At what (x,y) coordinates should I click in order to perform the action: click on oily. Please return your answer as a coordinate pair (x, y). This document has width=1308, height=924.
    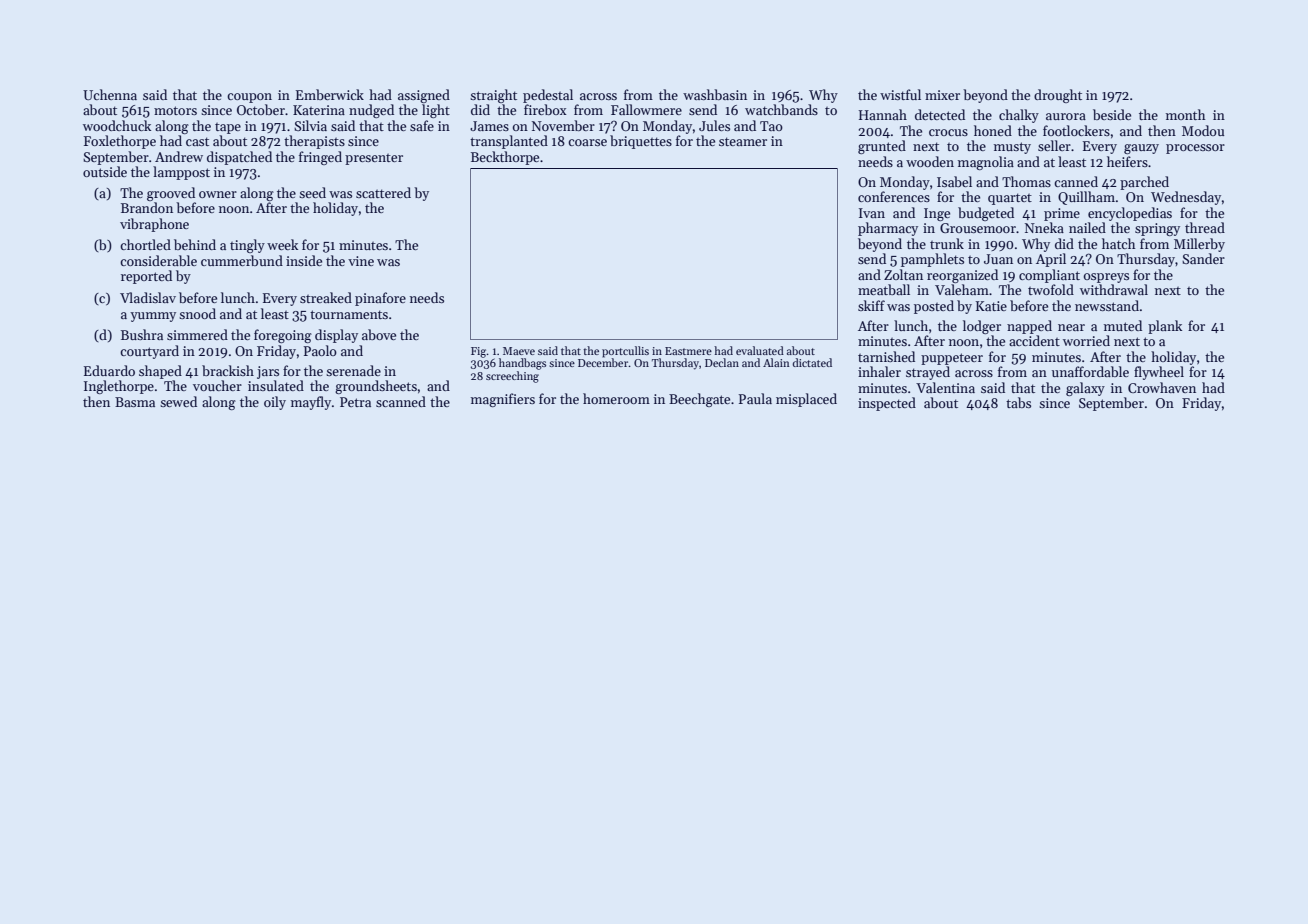
    Looking at the image, I should click on (275, 403).
